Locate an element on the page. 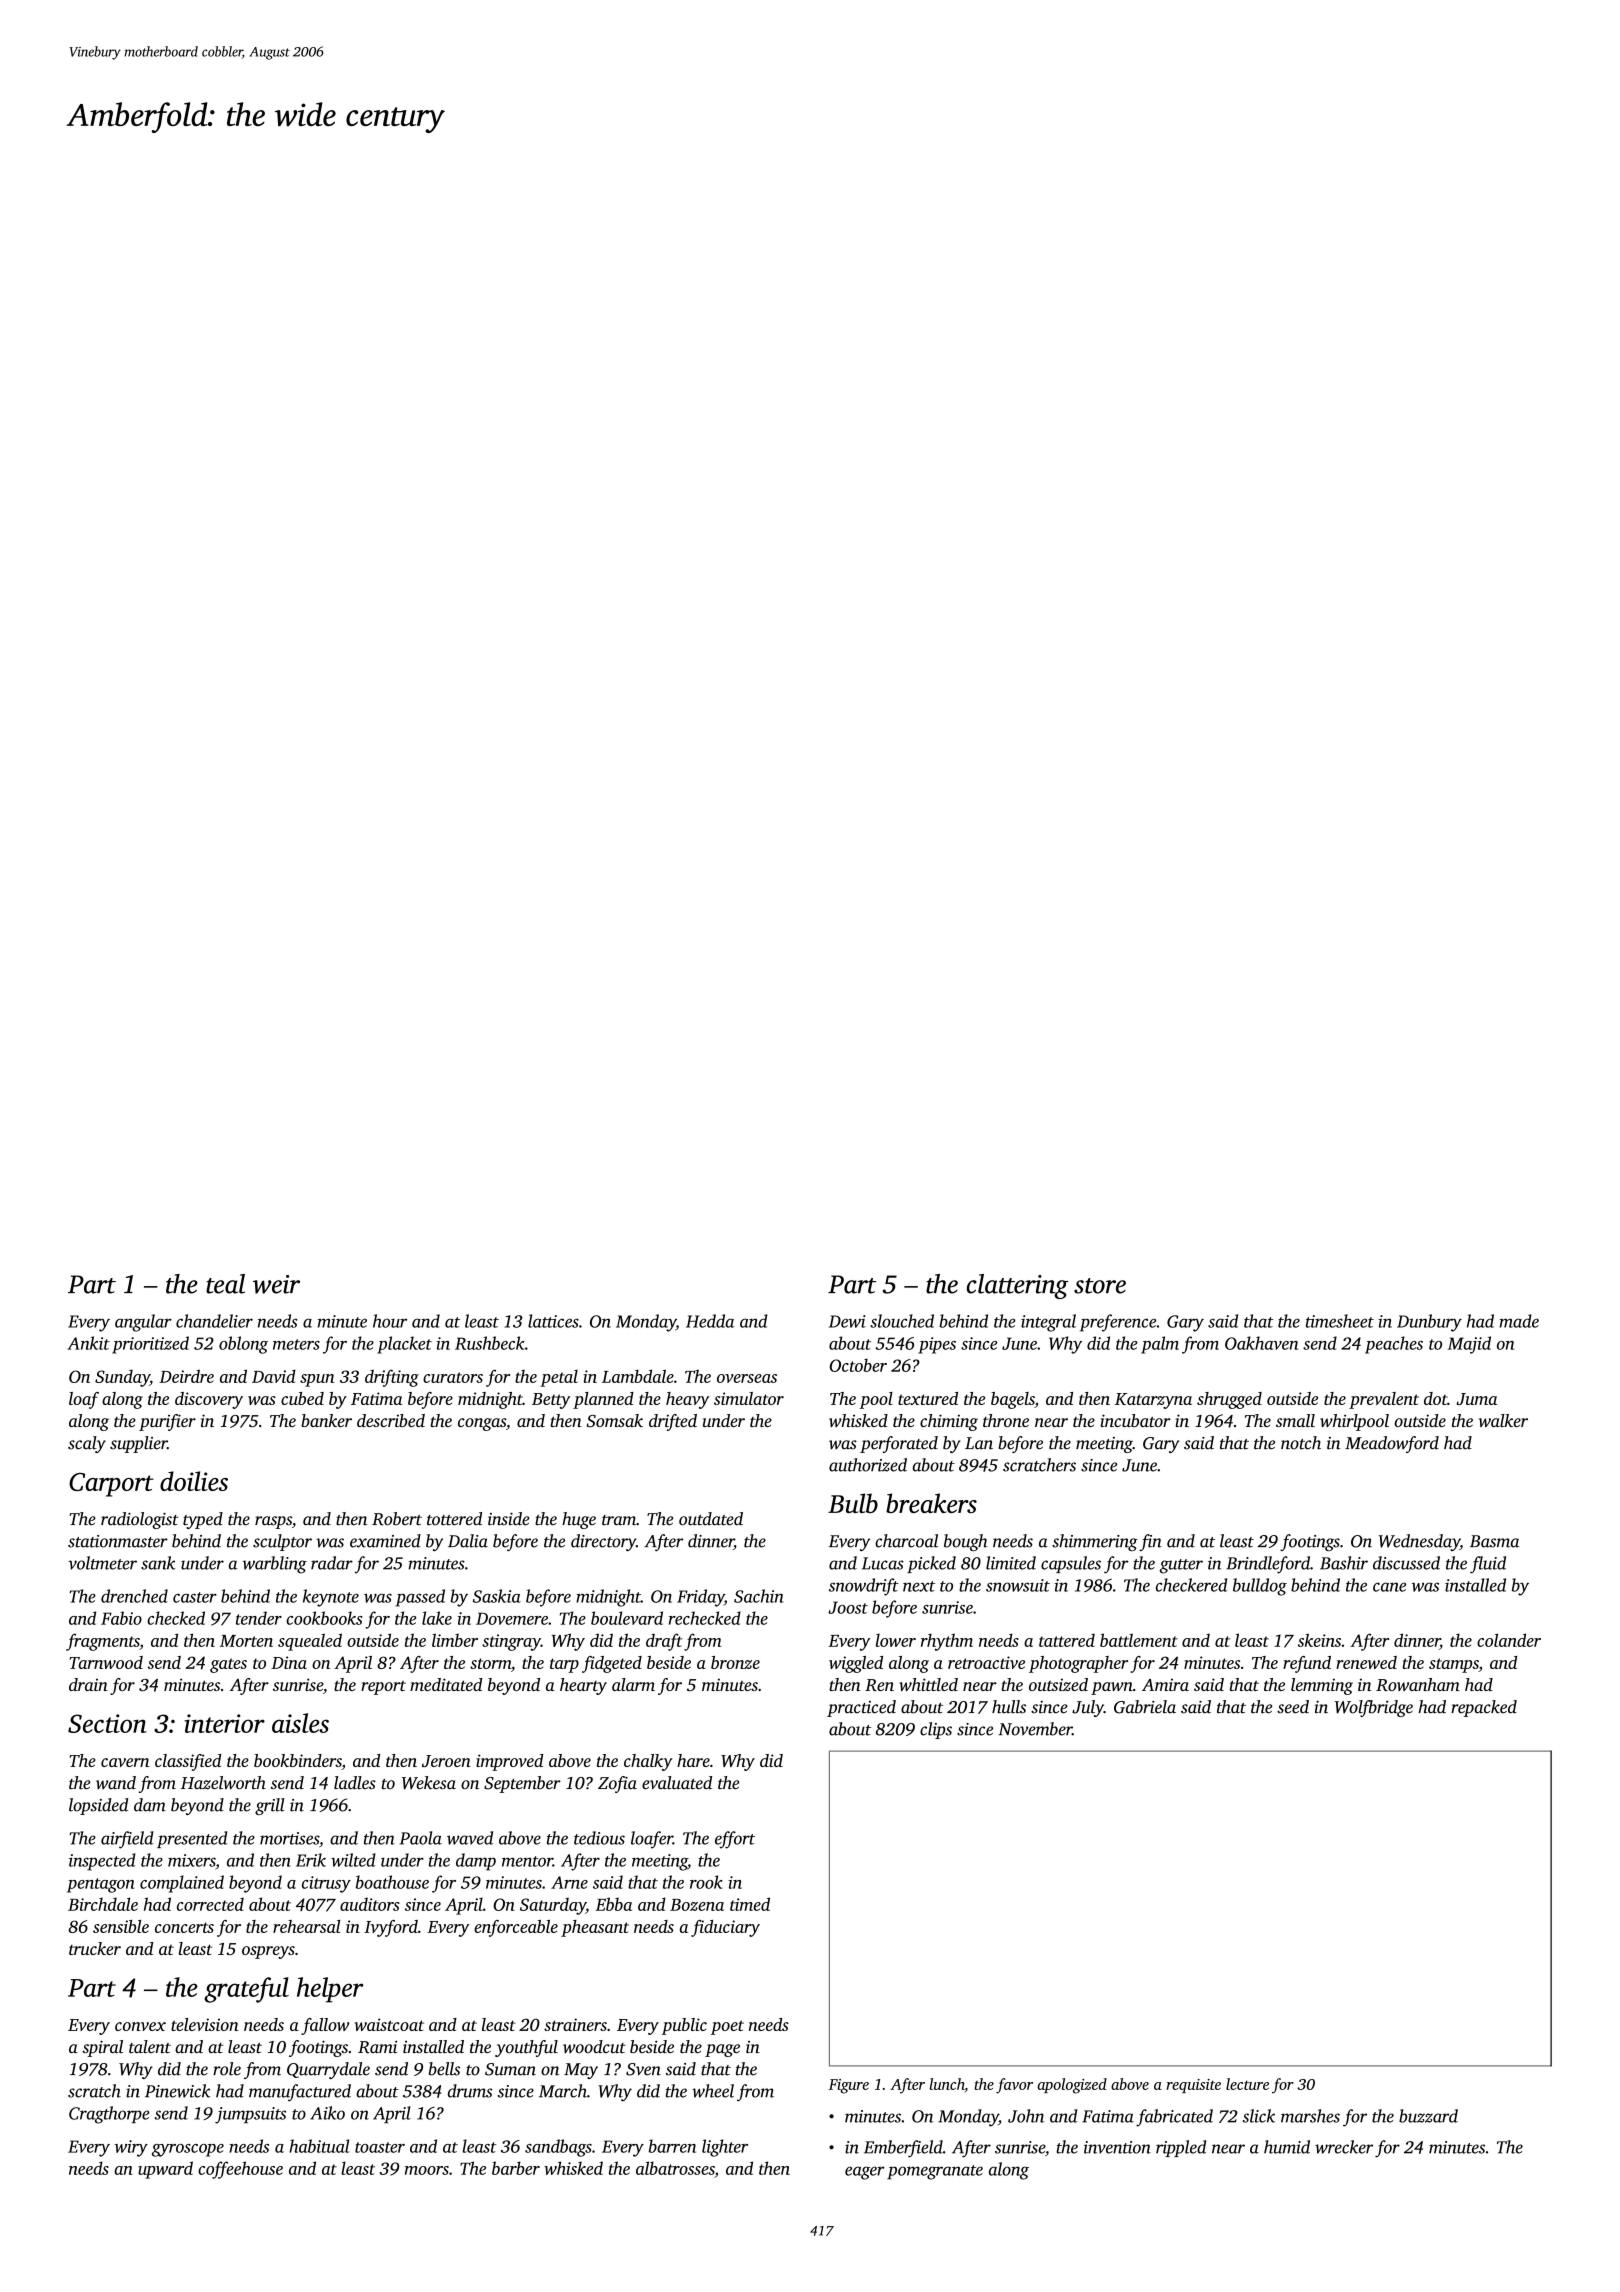  teal is located at coordinates (225, 1284).
